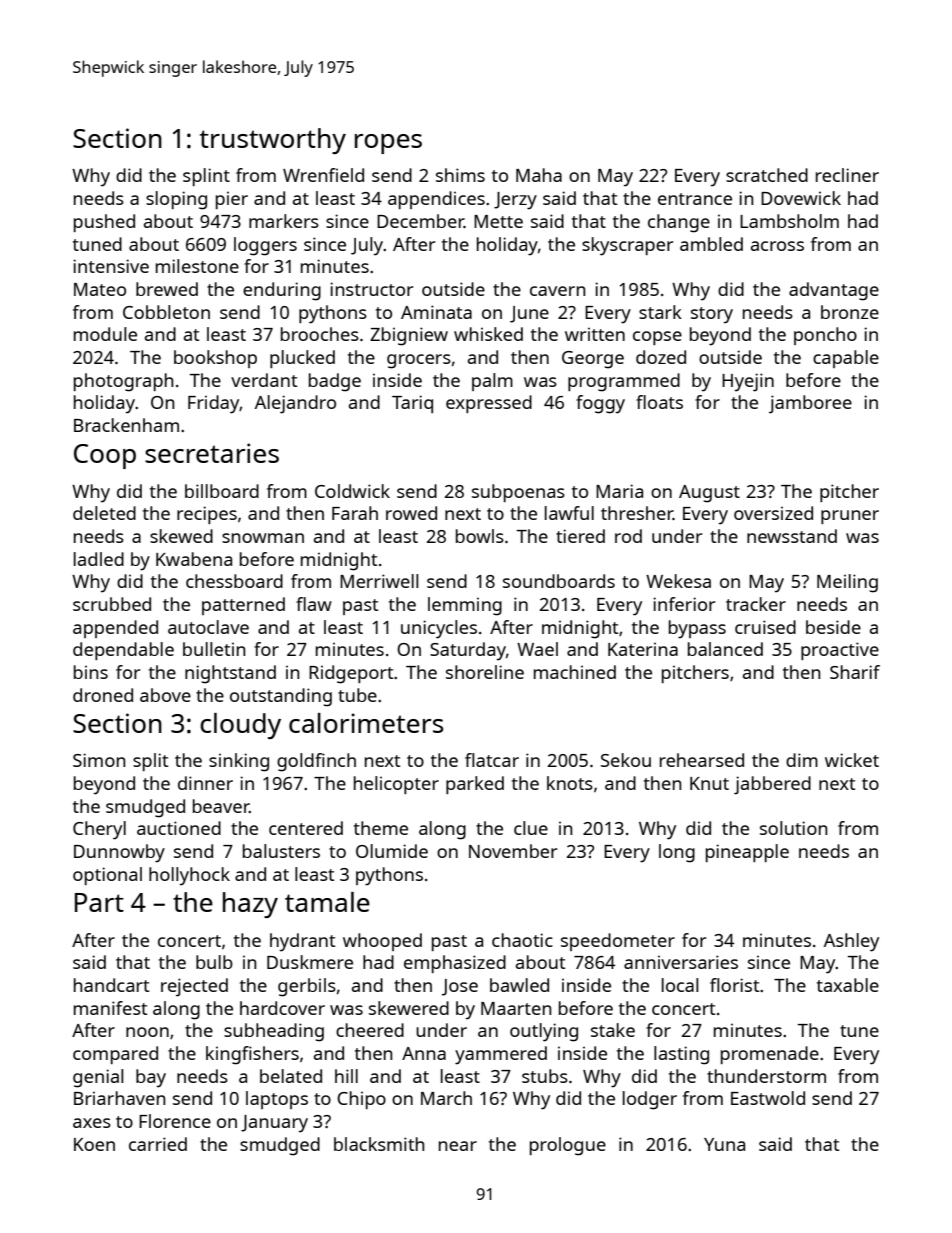 This screenshot has width=952, height=1233. What do you see at coordinates (243, 606) in the screenshot?
I see `patterned` at bounding box center [243, 606].
